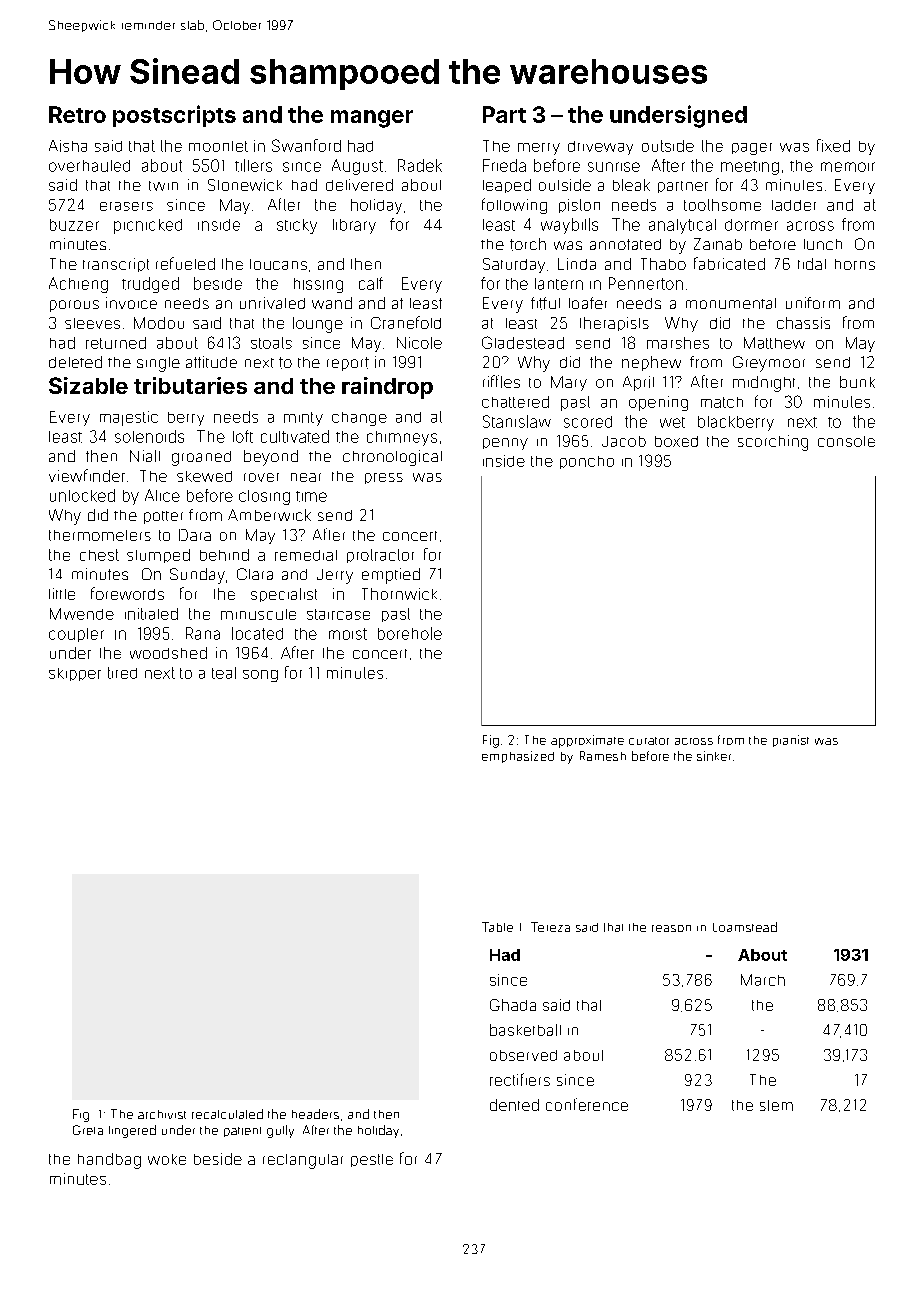 The height and width of the screenshot is (1314, 924). I want to click on unrivaled, so click(272, 303).
